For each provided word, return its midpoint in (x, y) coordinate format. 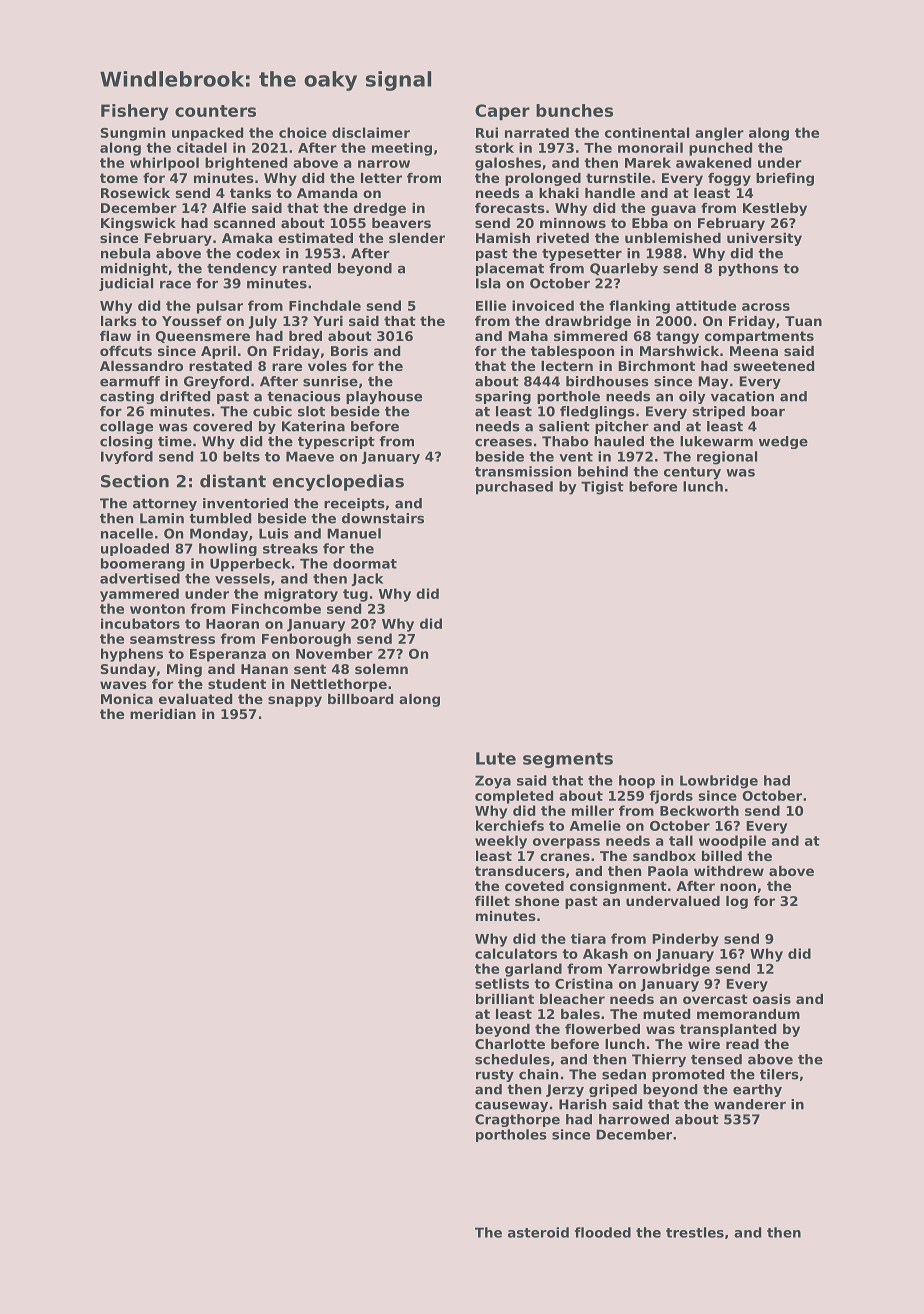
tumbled (220, 518)
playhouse (384, 397)
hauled (619, 441)
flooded (603, 1232)
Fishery (134, 112)
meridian (163, 714)
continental (647, 132)
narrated (537, 132)
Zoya (493, 782)
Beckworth (699, 810)
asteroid (538, 1232)
